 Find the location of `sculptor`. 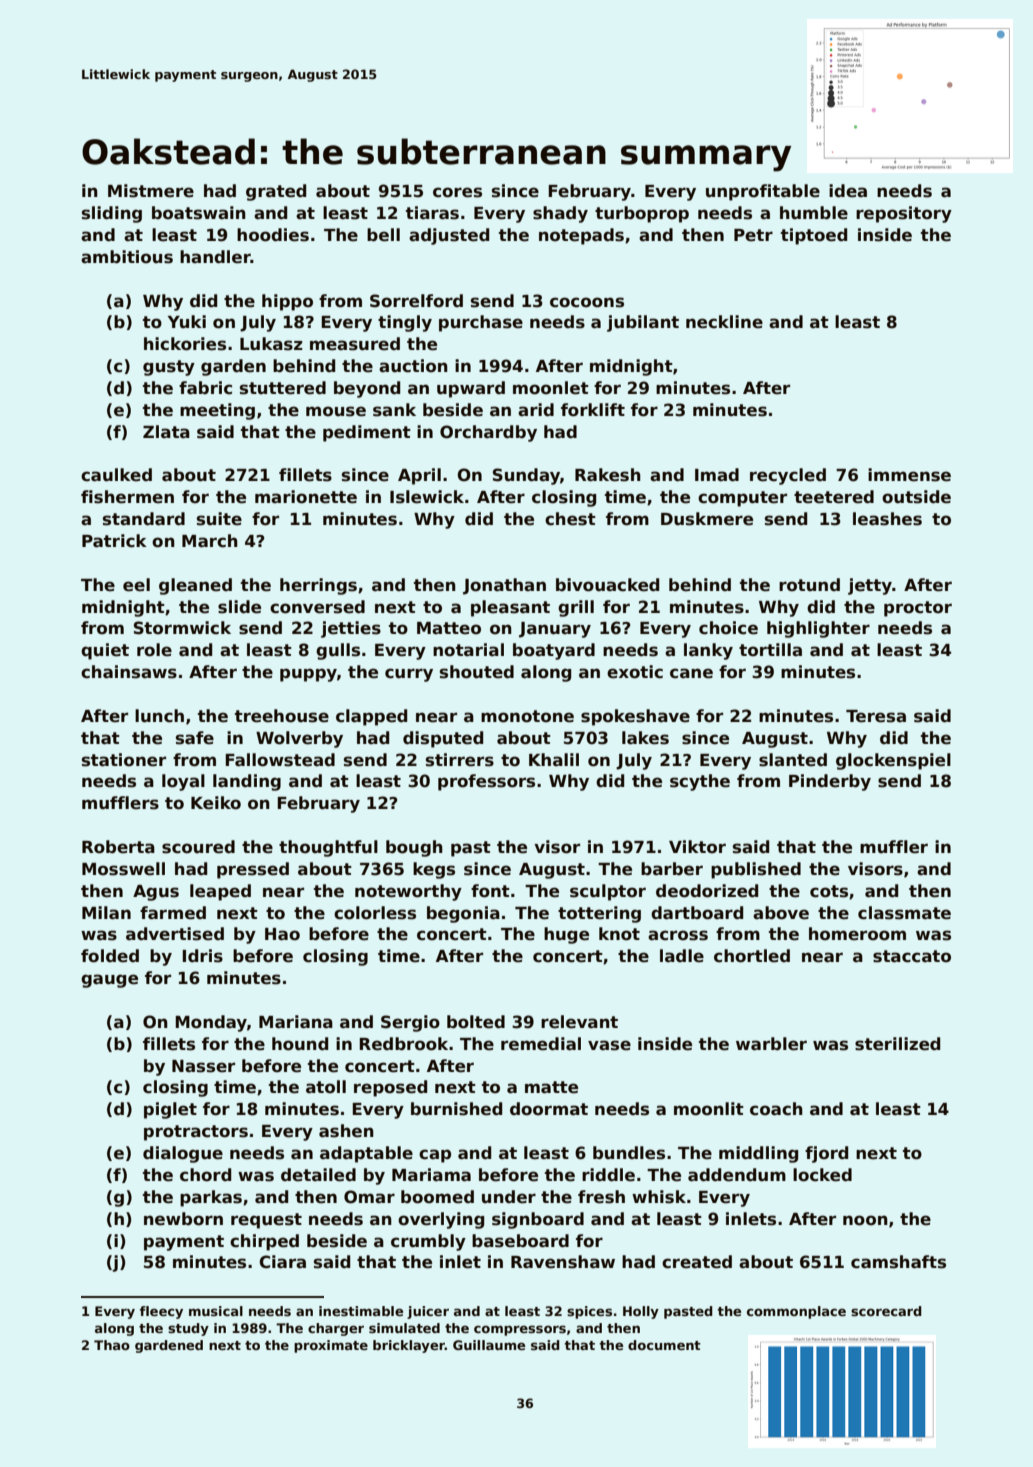

sculptor is located at coordinates (608, 892).
